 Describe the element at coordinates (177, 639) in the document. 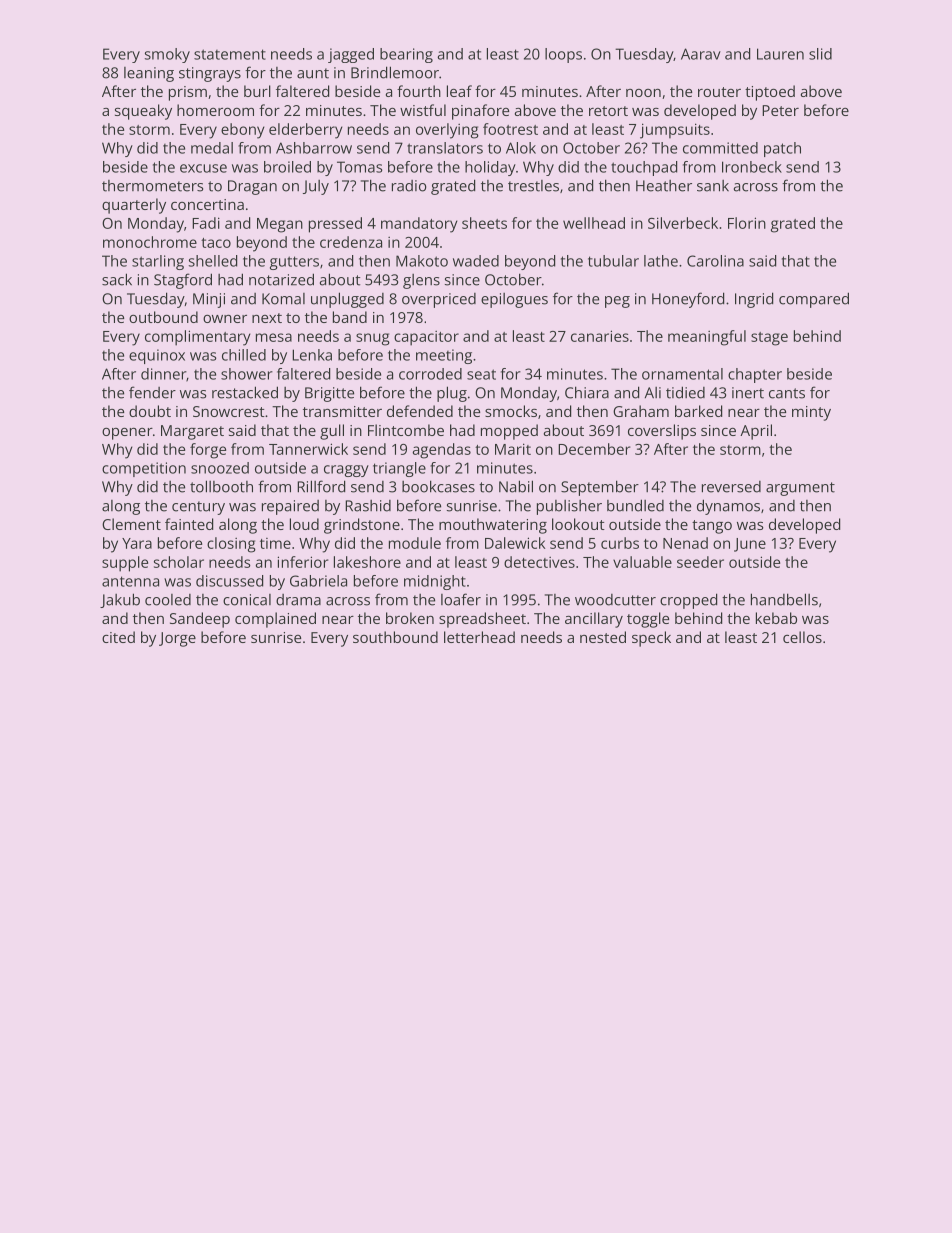

I see `Jorge` at that location.
